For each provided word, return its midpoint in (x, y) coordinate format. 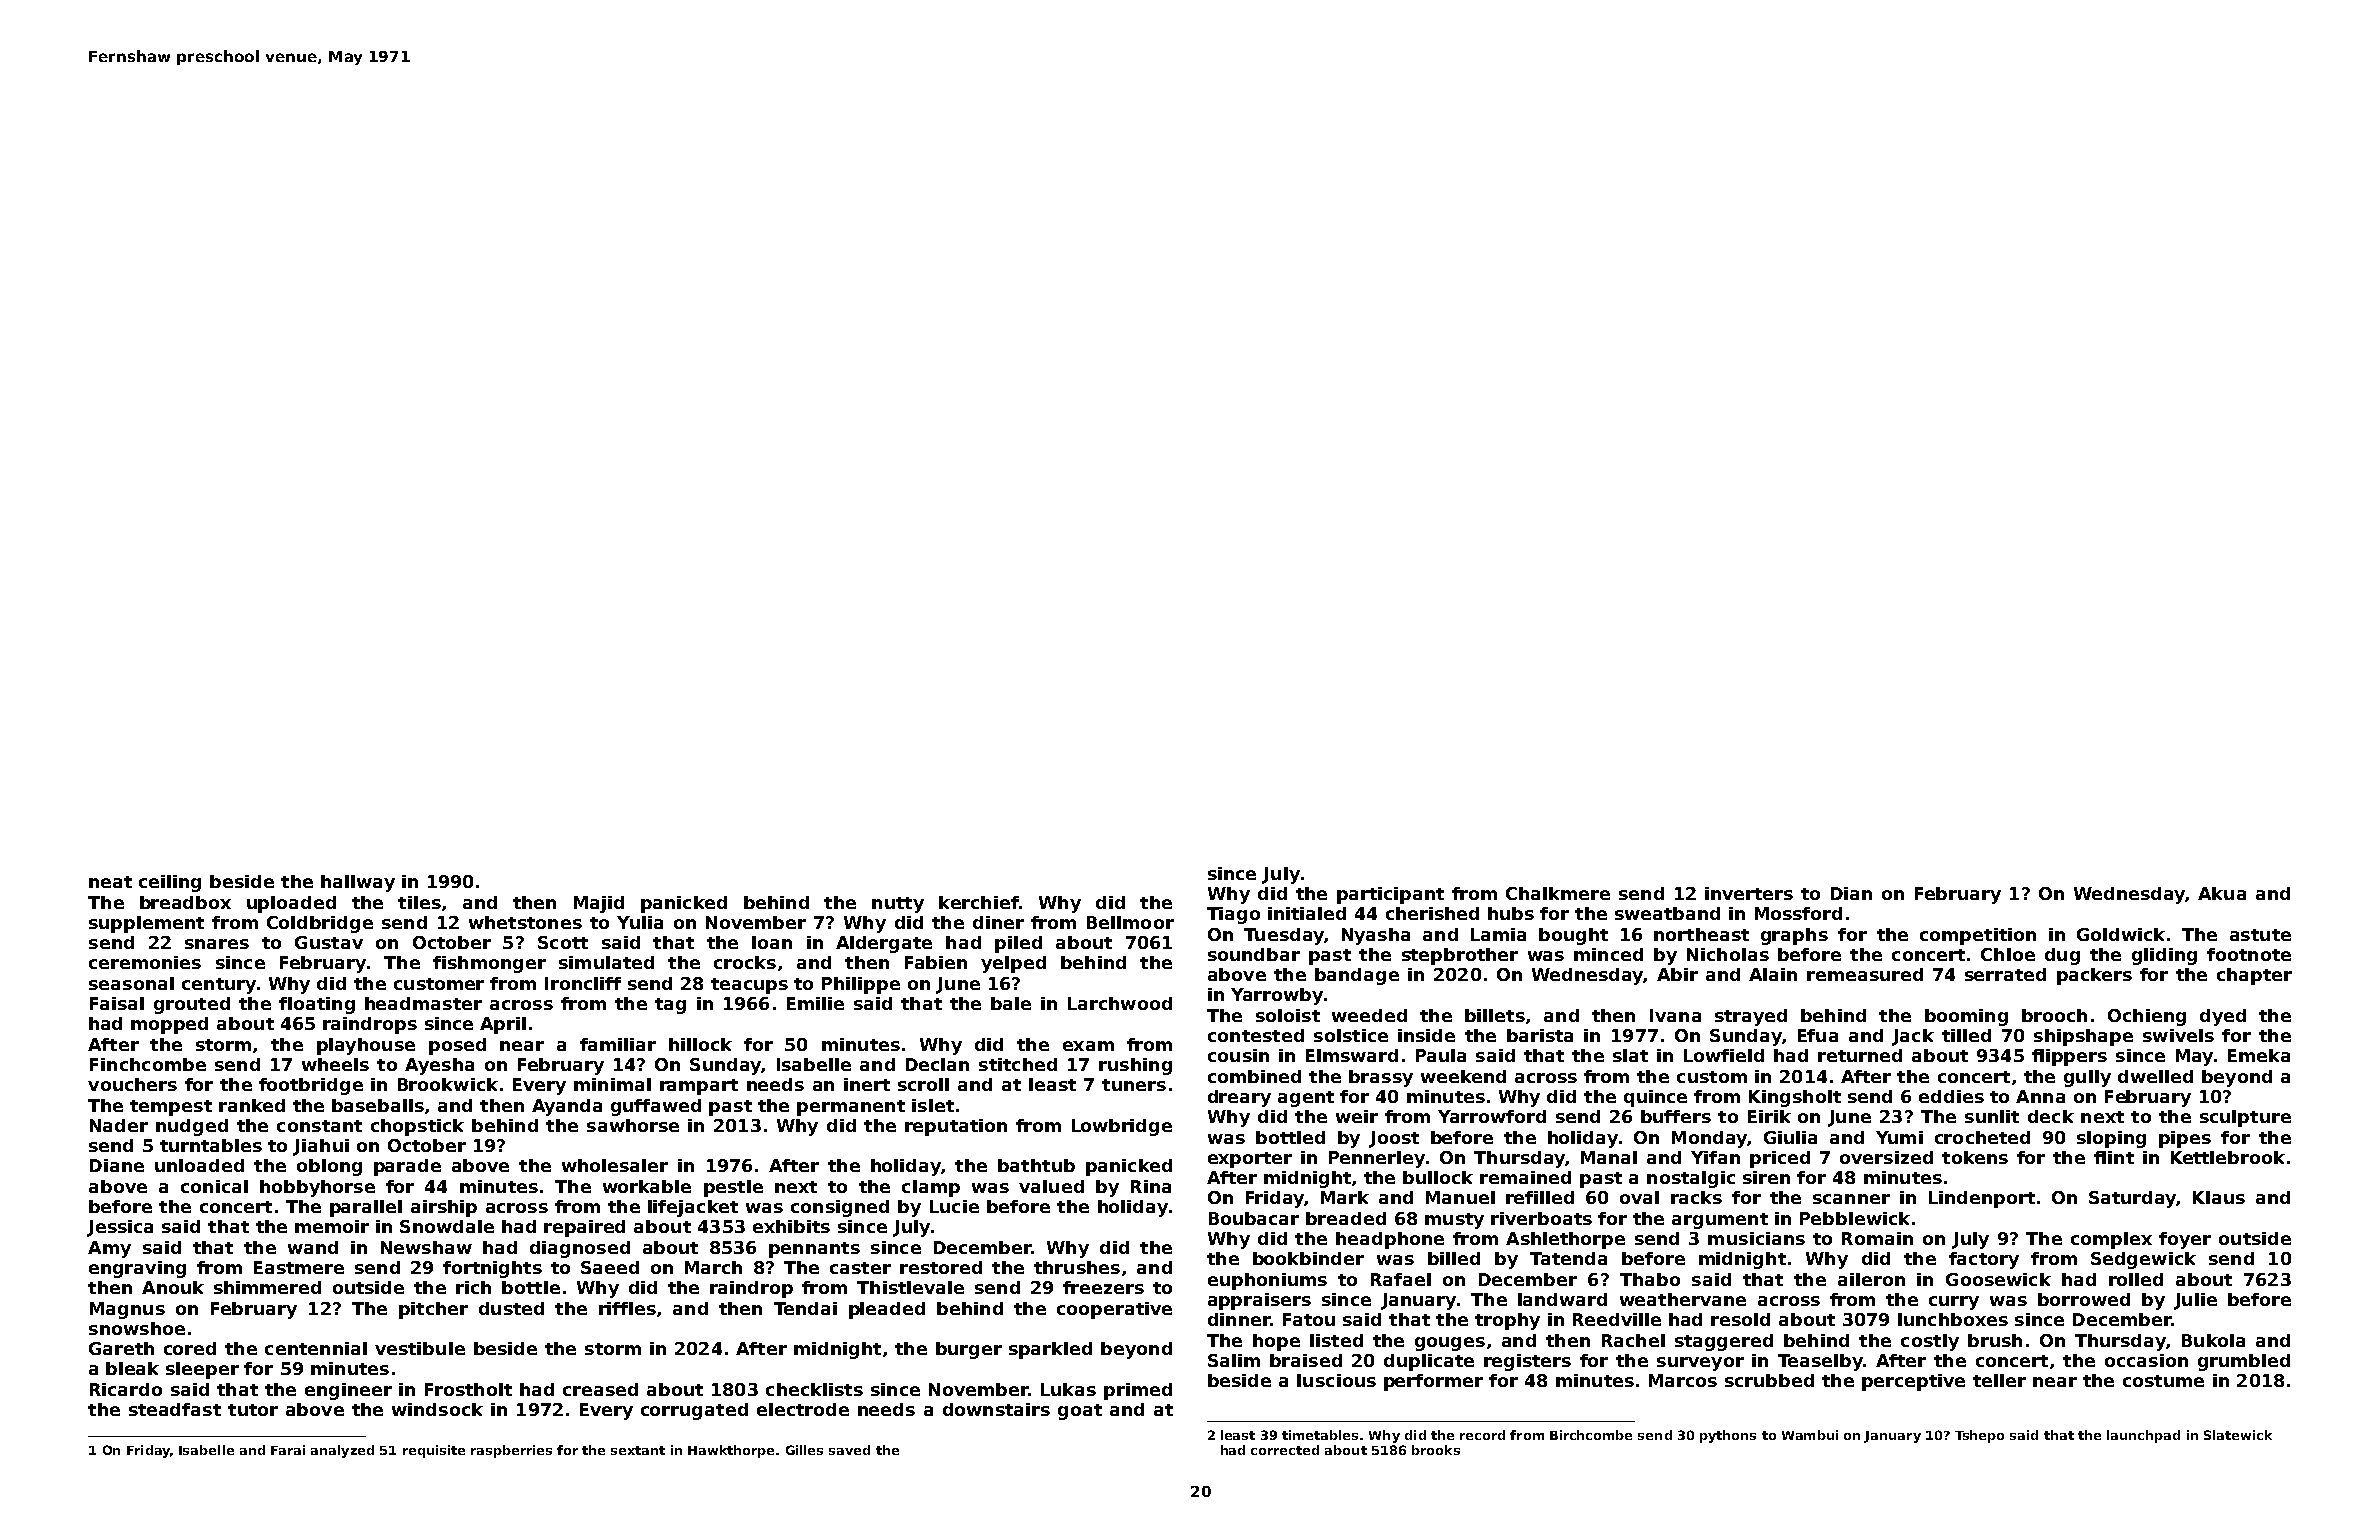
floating (317, 1005)
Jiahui (321, 1147)
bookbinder (1308, 1258)
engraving (137, 1269)
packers (2094, 976)
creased (600, 1389)
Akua (2222, 893)
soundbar (1254, 954)
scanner (1851, 1199)
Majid (599, 904)
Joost (1394, 1139)
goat (1080, 1412)
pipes (2185, 1139)
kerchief (979, 902)
